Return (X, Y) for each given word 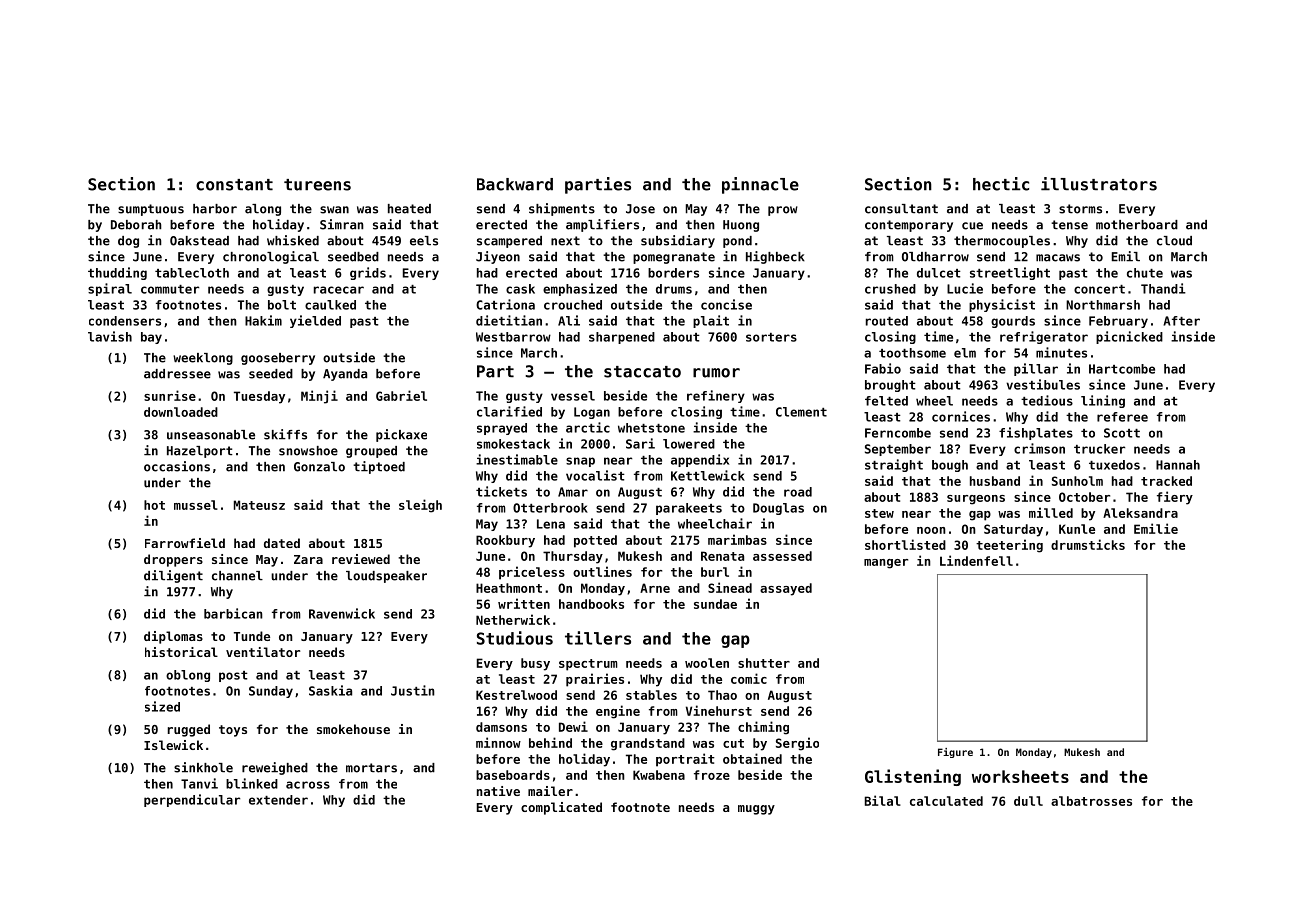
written (524, 603)
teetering (1009, 546)
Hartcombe (1122, 369)
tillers (598, 638)
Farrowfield (185, 543)
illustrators (1099, 184)
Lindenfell (976, 560)
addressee (177, 374)
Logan (592, 413)
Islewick (173, 745)
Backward (515, 184)
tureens (317, 185)
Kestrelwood (516, 695)
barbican (233, 613)
